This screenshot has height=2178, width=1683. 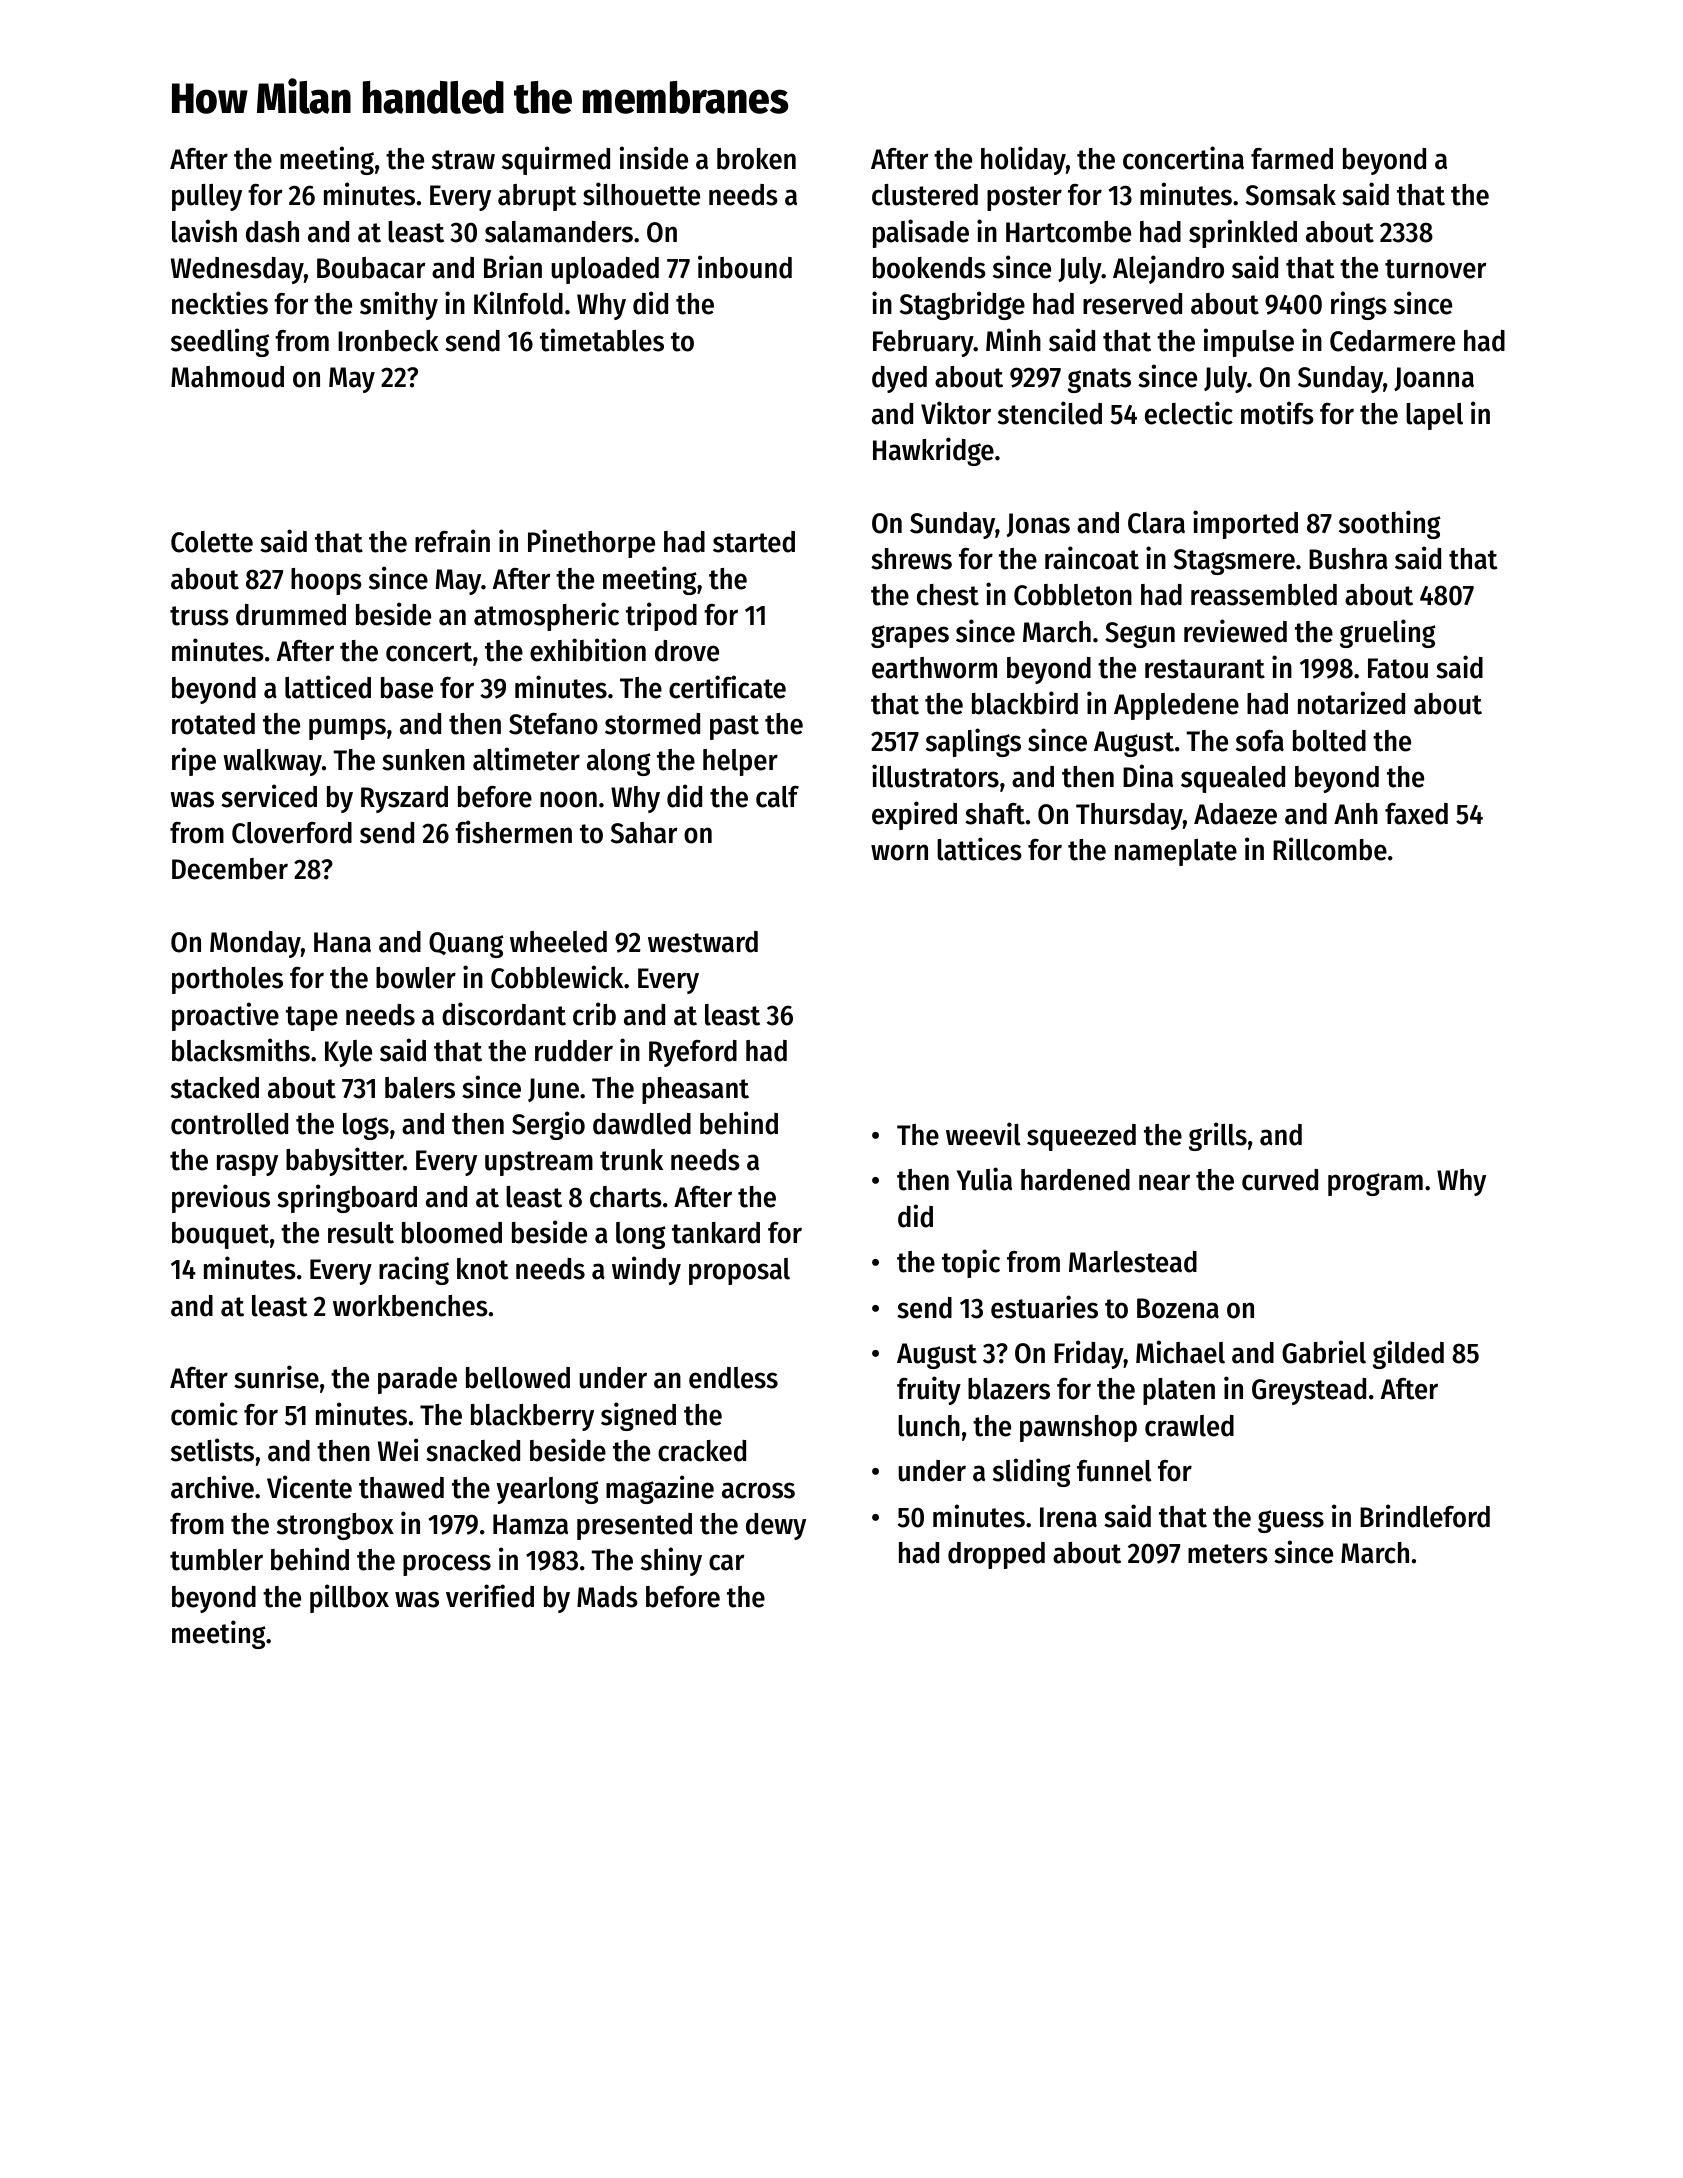 What do you see at coordinates (777, 797) in the screenshot?
I see `calf` at bounding box center [777, 797].
